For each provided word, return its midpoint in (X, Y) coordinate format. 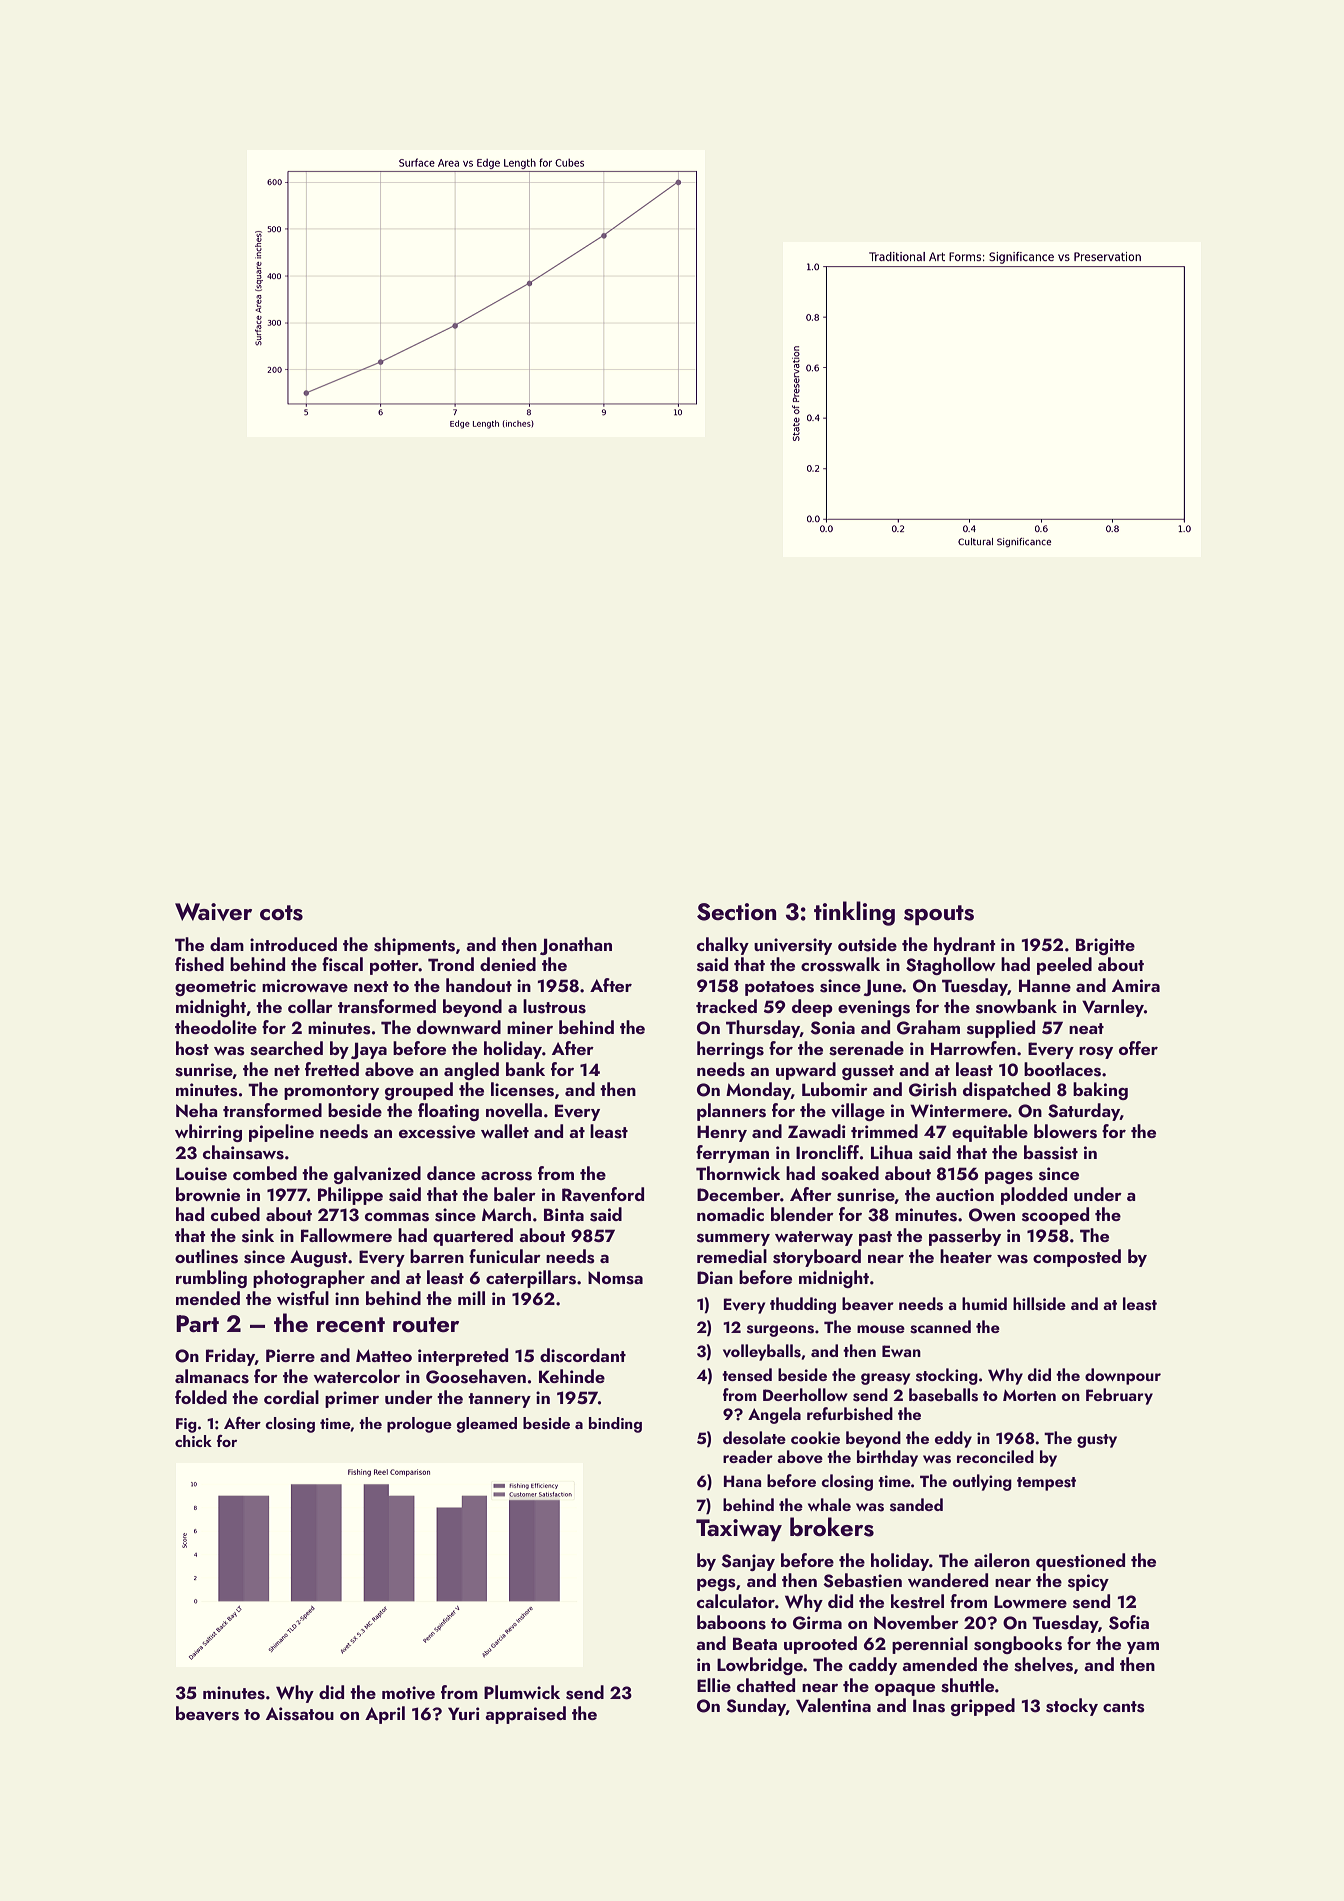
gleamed (487, 1425)
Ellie (714, 1685)
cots (281, 913)
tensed (747, 1375)
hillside (1039, 1304)
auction (965, 1194)
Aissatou (300, 1714)
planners (731, 1112)
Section (736, 912)
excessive (437, 1132)
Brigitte (1105, 946)
